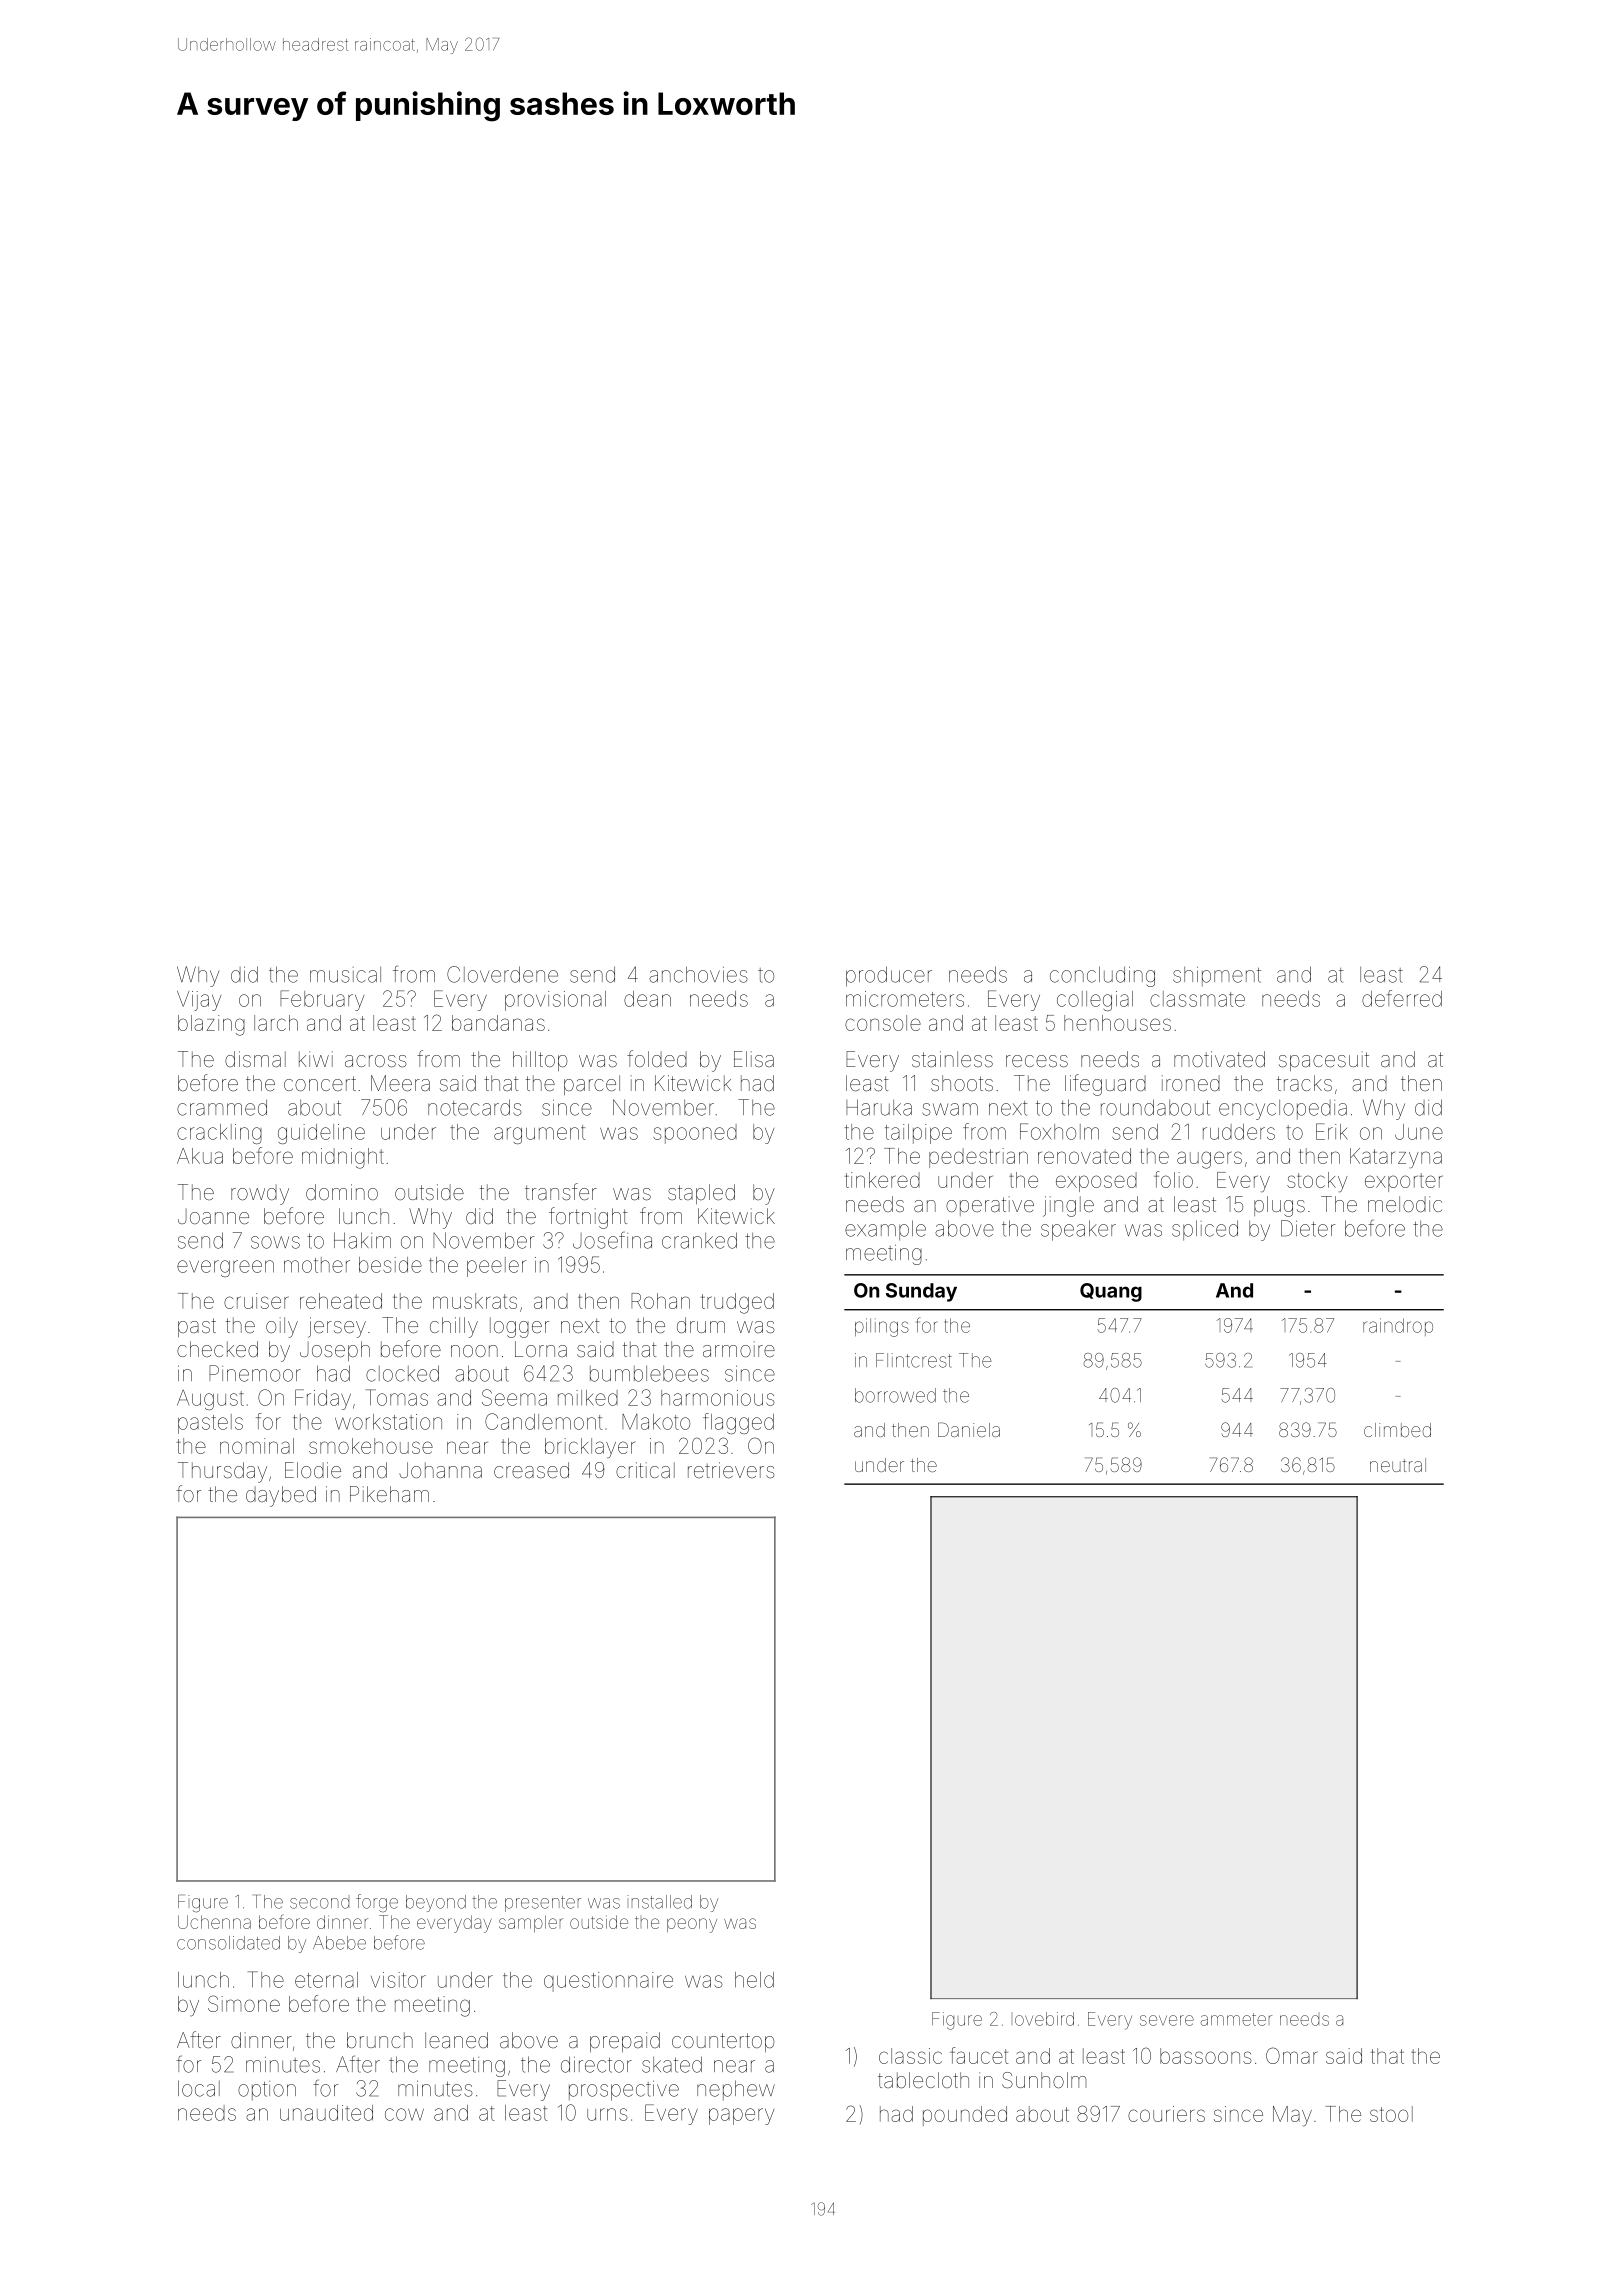 The width and height of the screenshot is (1620, 2292). I want to click on retrievers, so click(731, 1470).
